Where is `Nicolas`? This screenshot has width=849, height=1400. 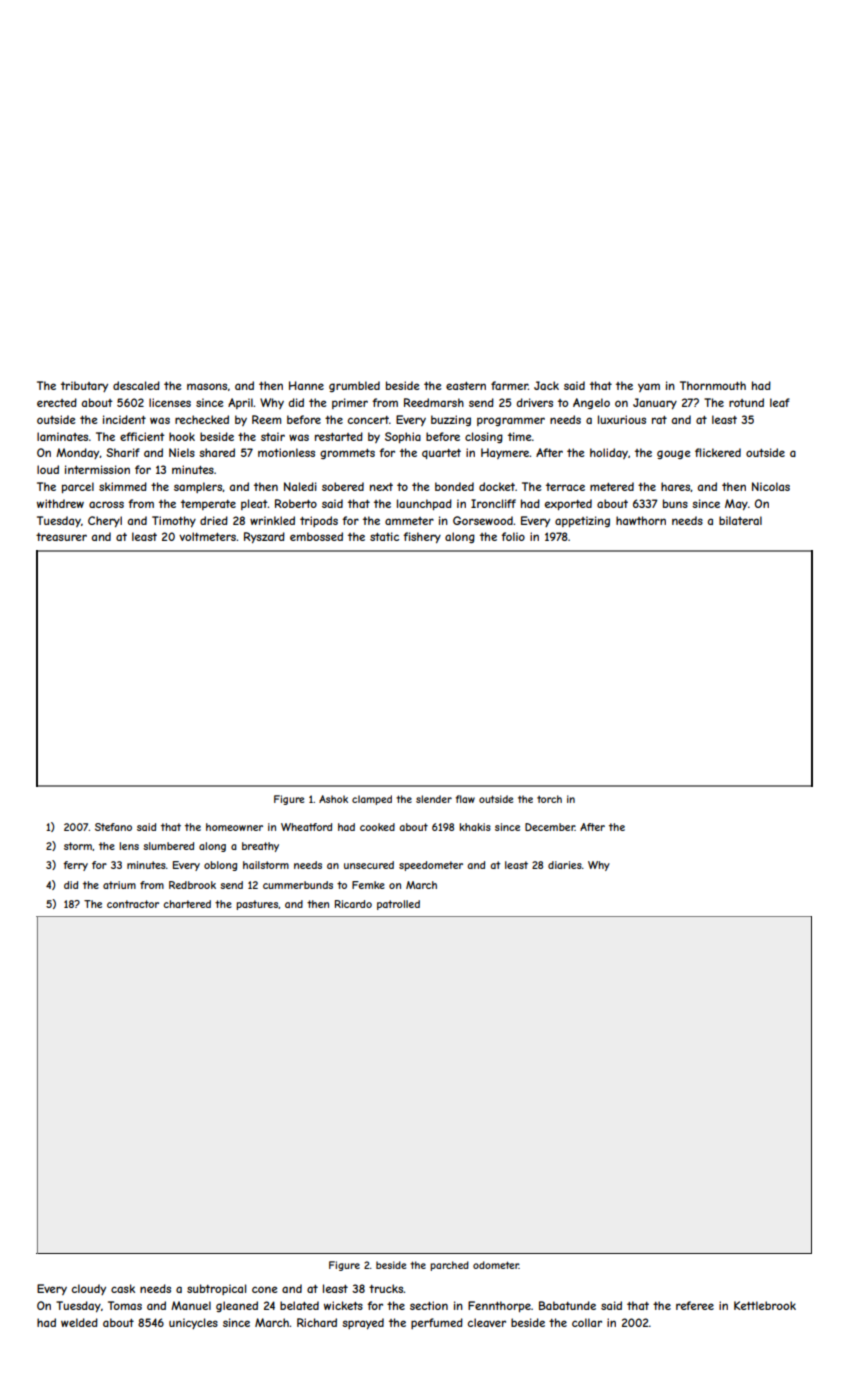
Nicolas is located at coordinates (771, 486).
